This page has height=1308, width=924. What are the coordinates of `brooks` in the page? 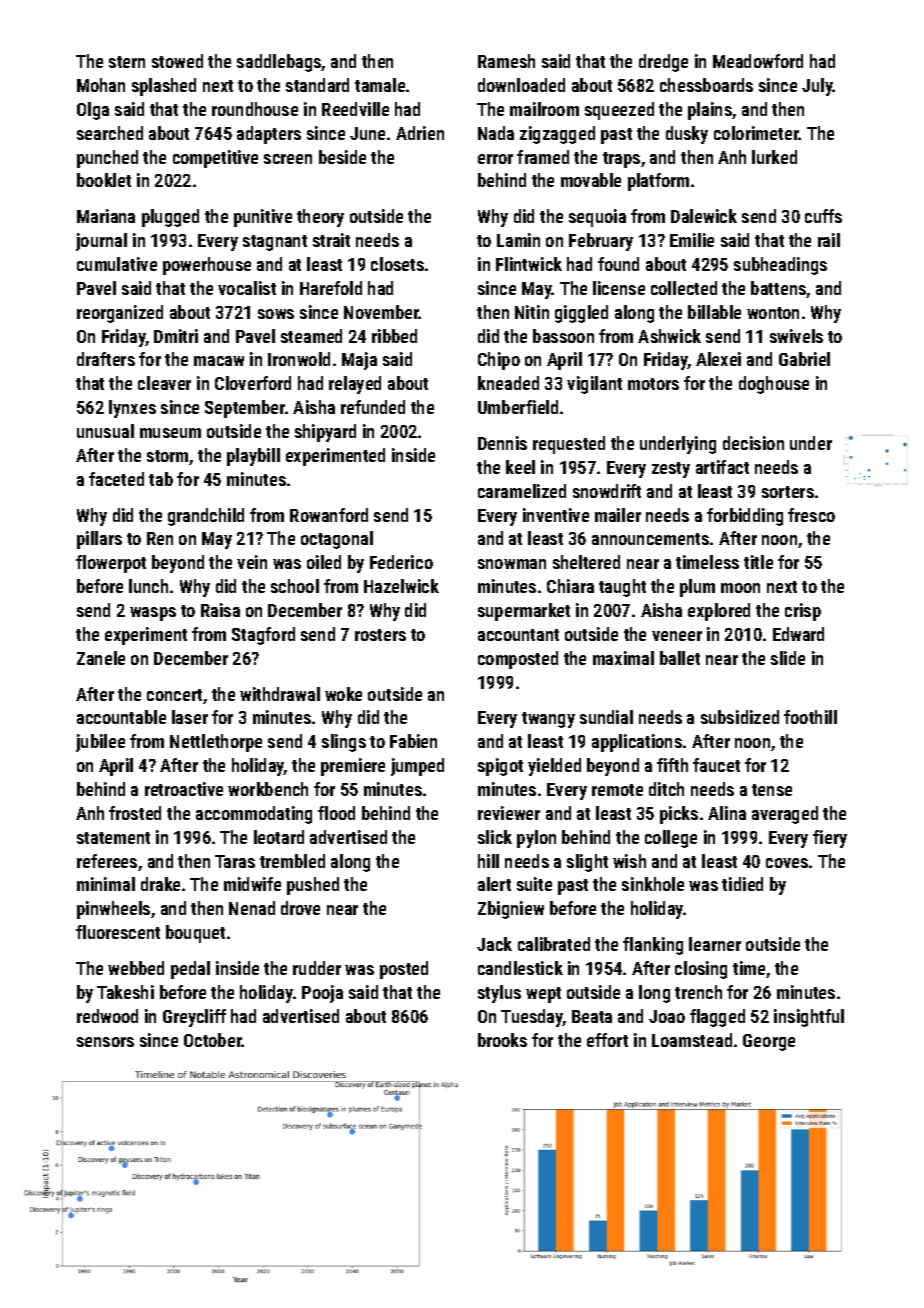 It's located at (502, 1040).
